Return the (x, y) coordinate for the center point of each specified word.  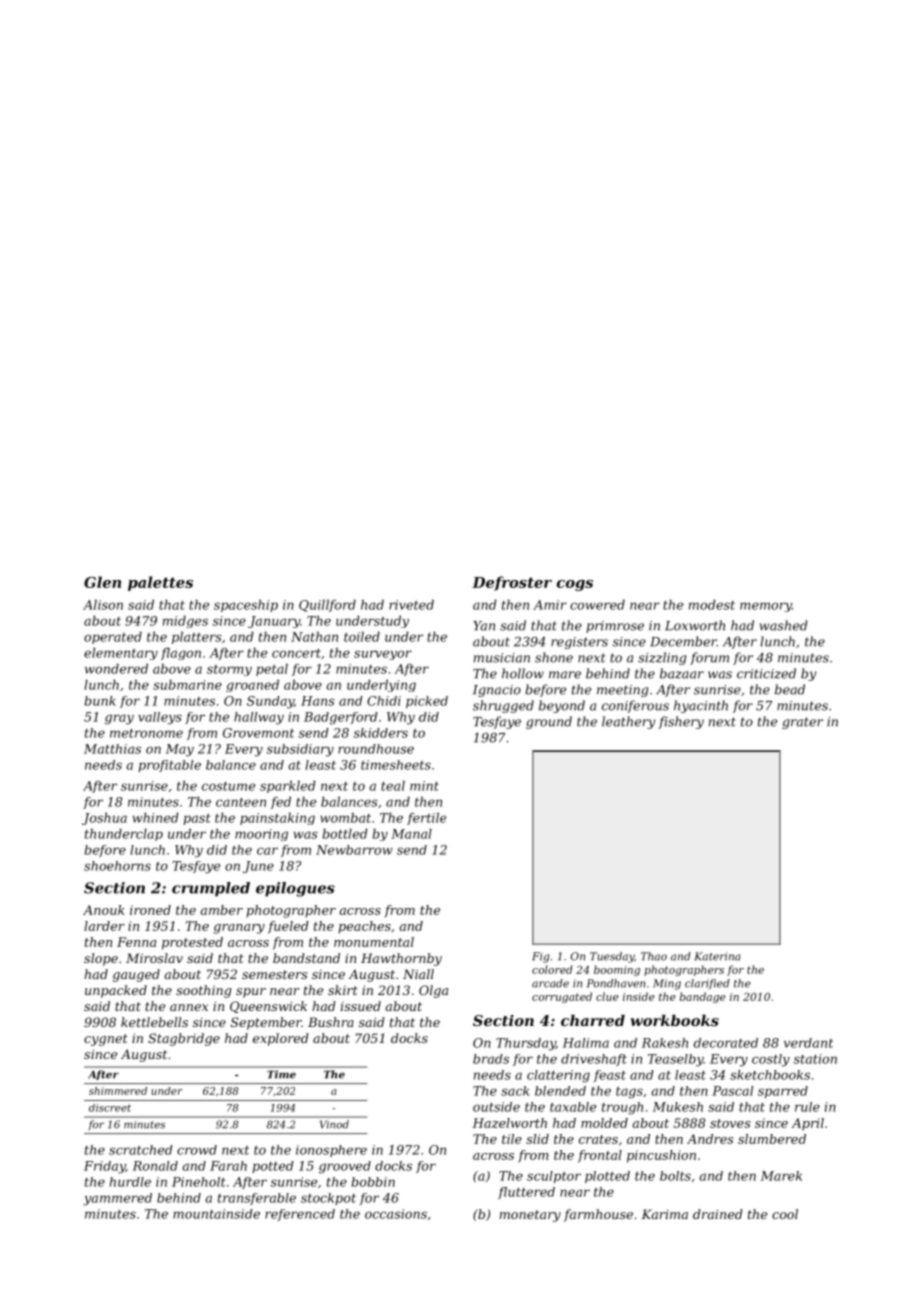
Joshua (104, 819)
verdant (808, 1043)
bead (790, 689)
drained (718, 1214)
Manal (411, 834)
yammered (117, 1199)
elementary (121, 654)
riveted (411, 605)
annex (189, 1007)
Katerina (717, 956)
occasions (396, 1214)
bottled (345, 834)
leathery (628, 722)
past (197, 819)
